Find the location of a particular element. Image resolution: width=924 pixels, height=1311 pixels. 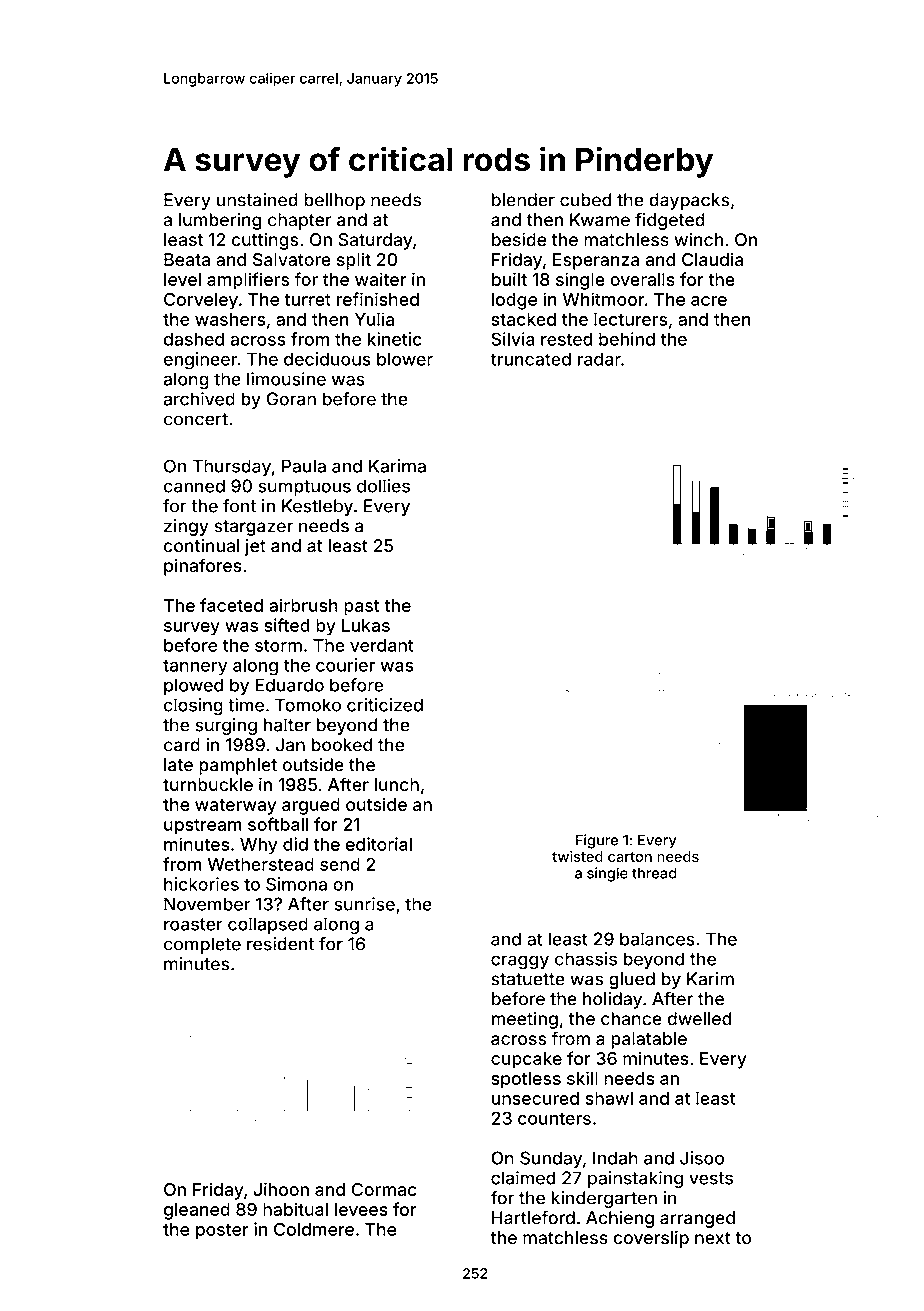

verdant is located at coordinates (382, 645).
